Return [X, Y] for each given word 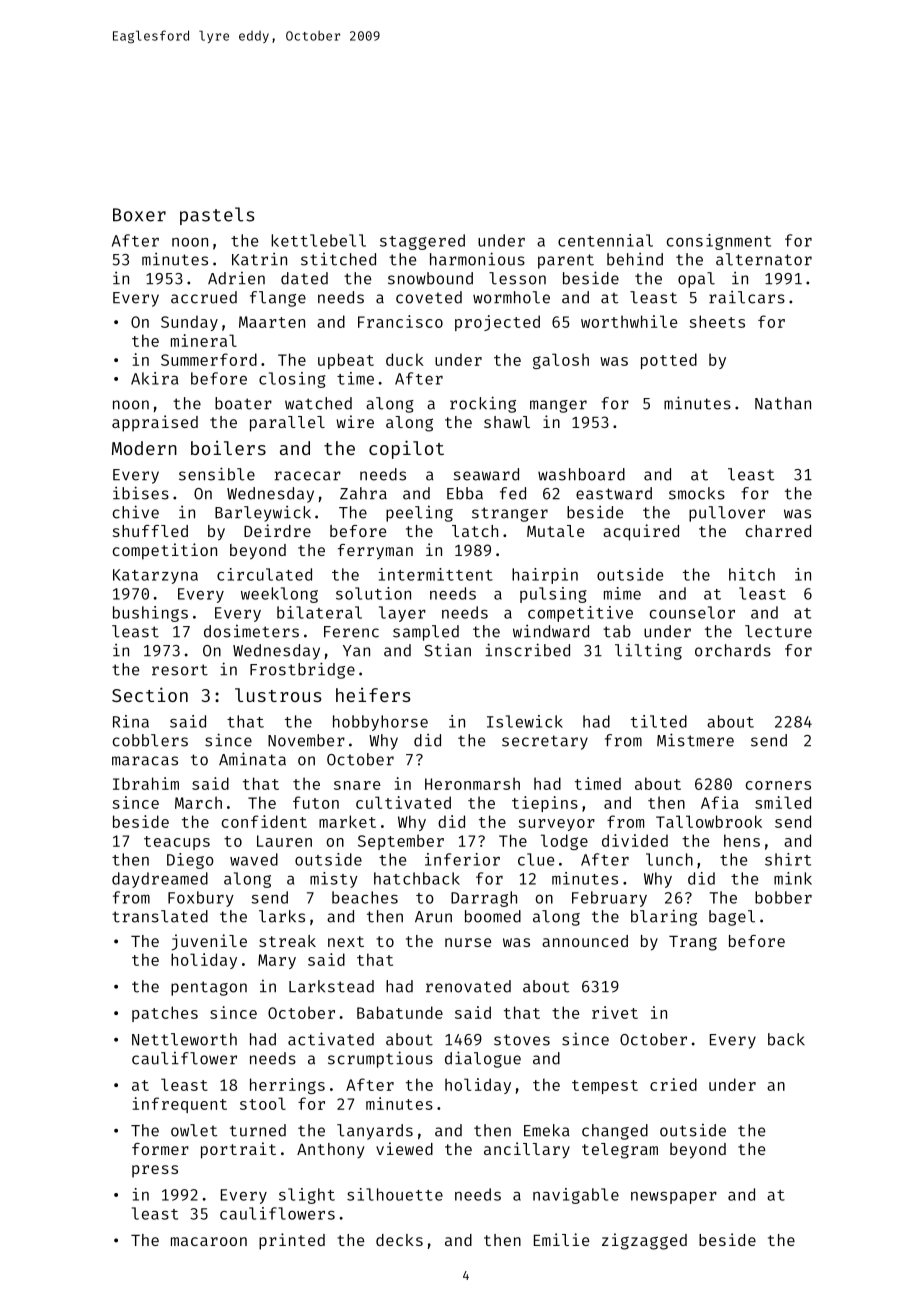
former [160, 1149]
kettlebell [318, 240]
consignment [719, 242]
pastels [217, 216]
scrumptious [380, 1059]
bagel [732, 918]
